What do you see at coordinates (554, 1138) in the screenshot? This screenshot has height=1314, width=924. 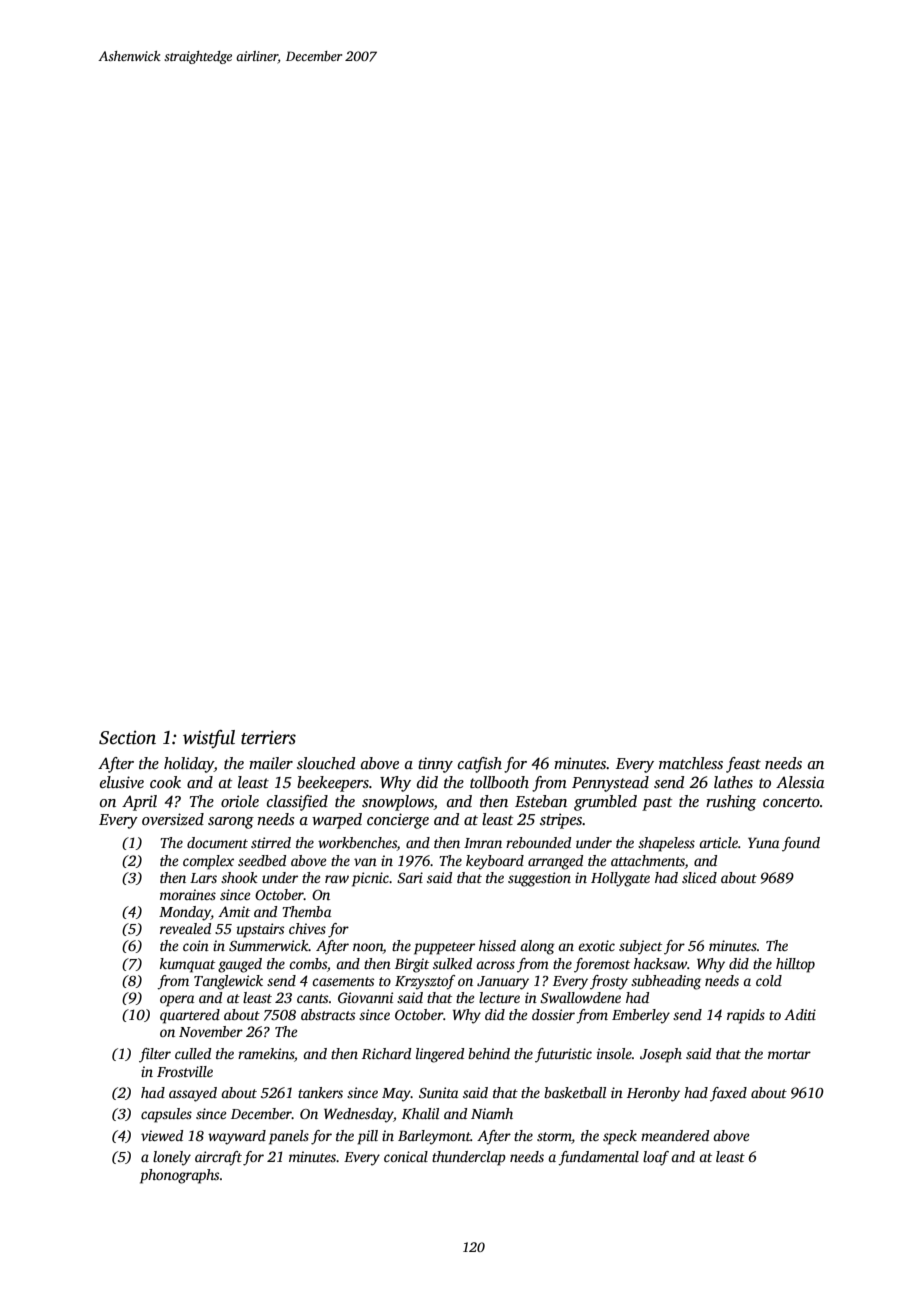 I see `storm` at bounding box center [554, 1138].
